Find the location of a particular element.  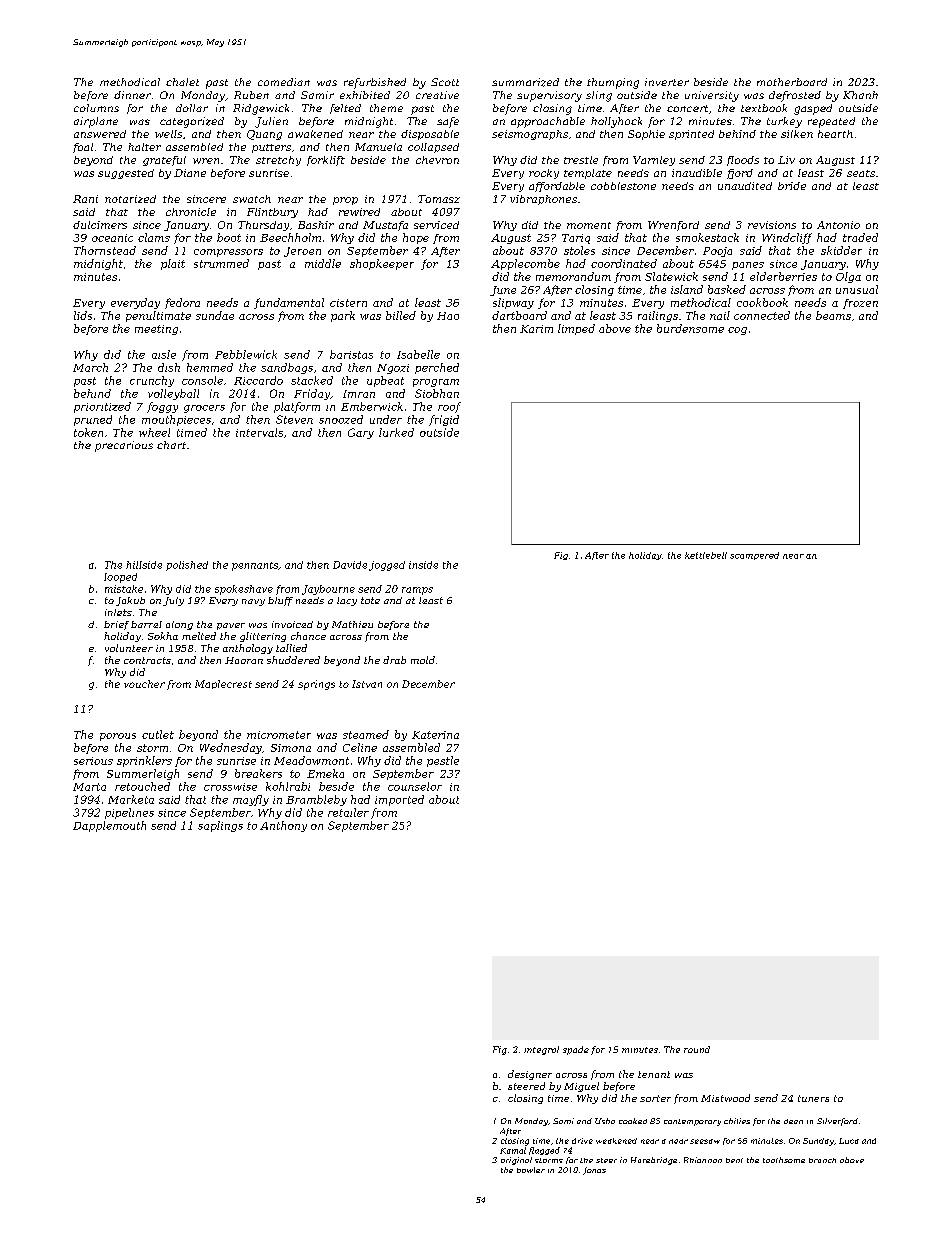

scampered is located at coordinates (754, 556).
